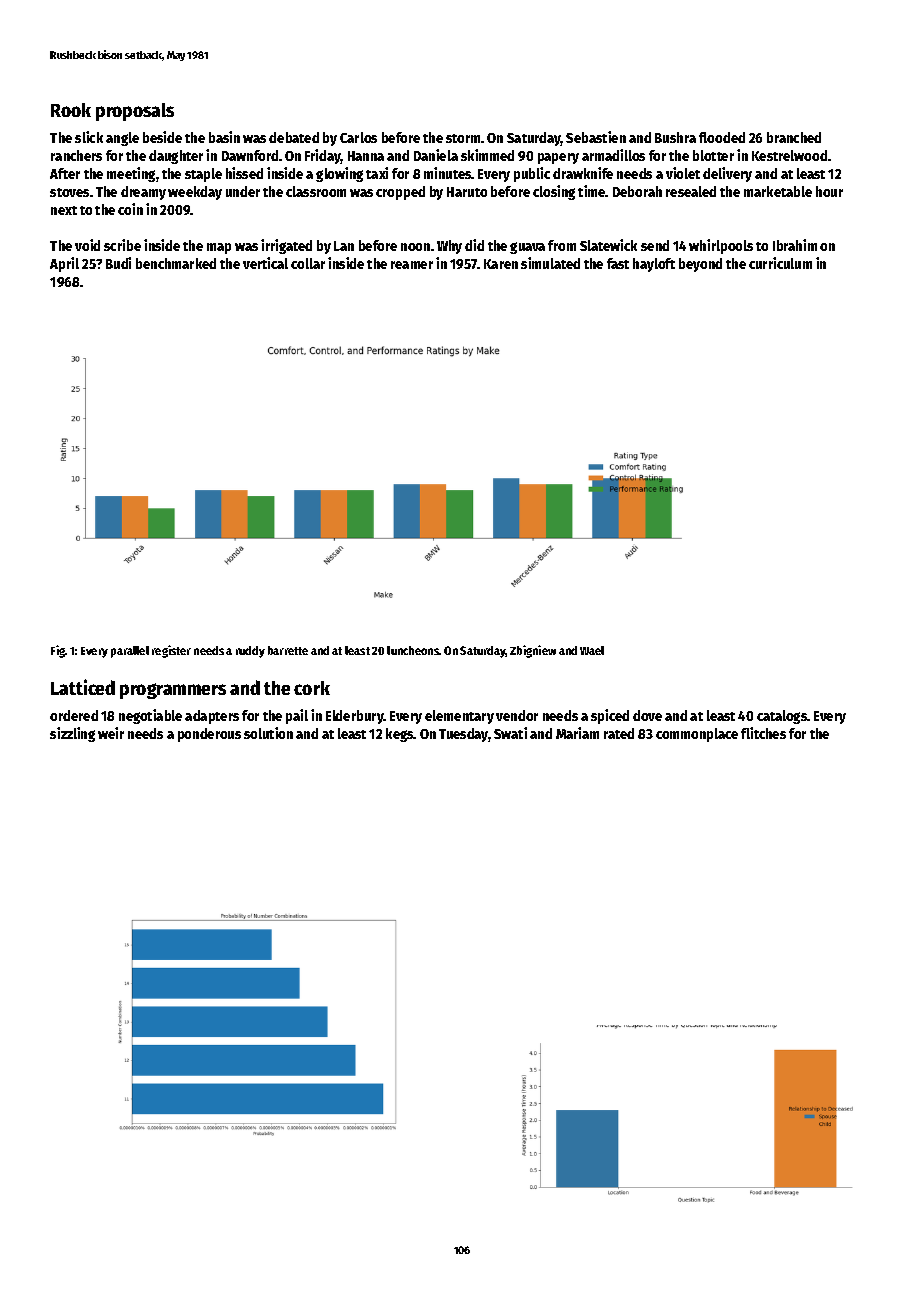 This document has width=908, height=1316. Describe the element at coordinates (413, 650) in the document. I see `luncheons` at that location.
